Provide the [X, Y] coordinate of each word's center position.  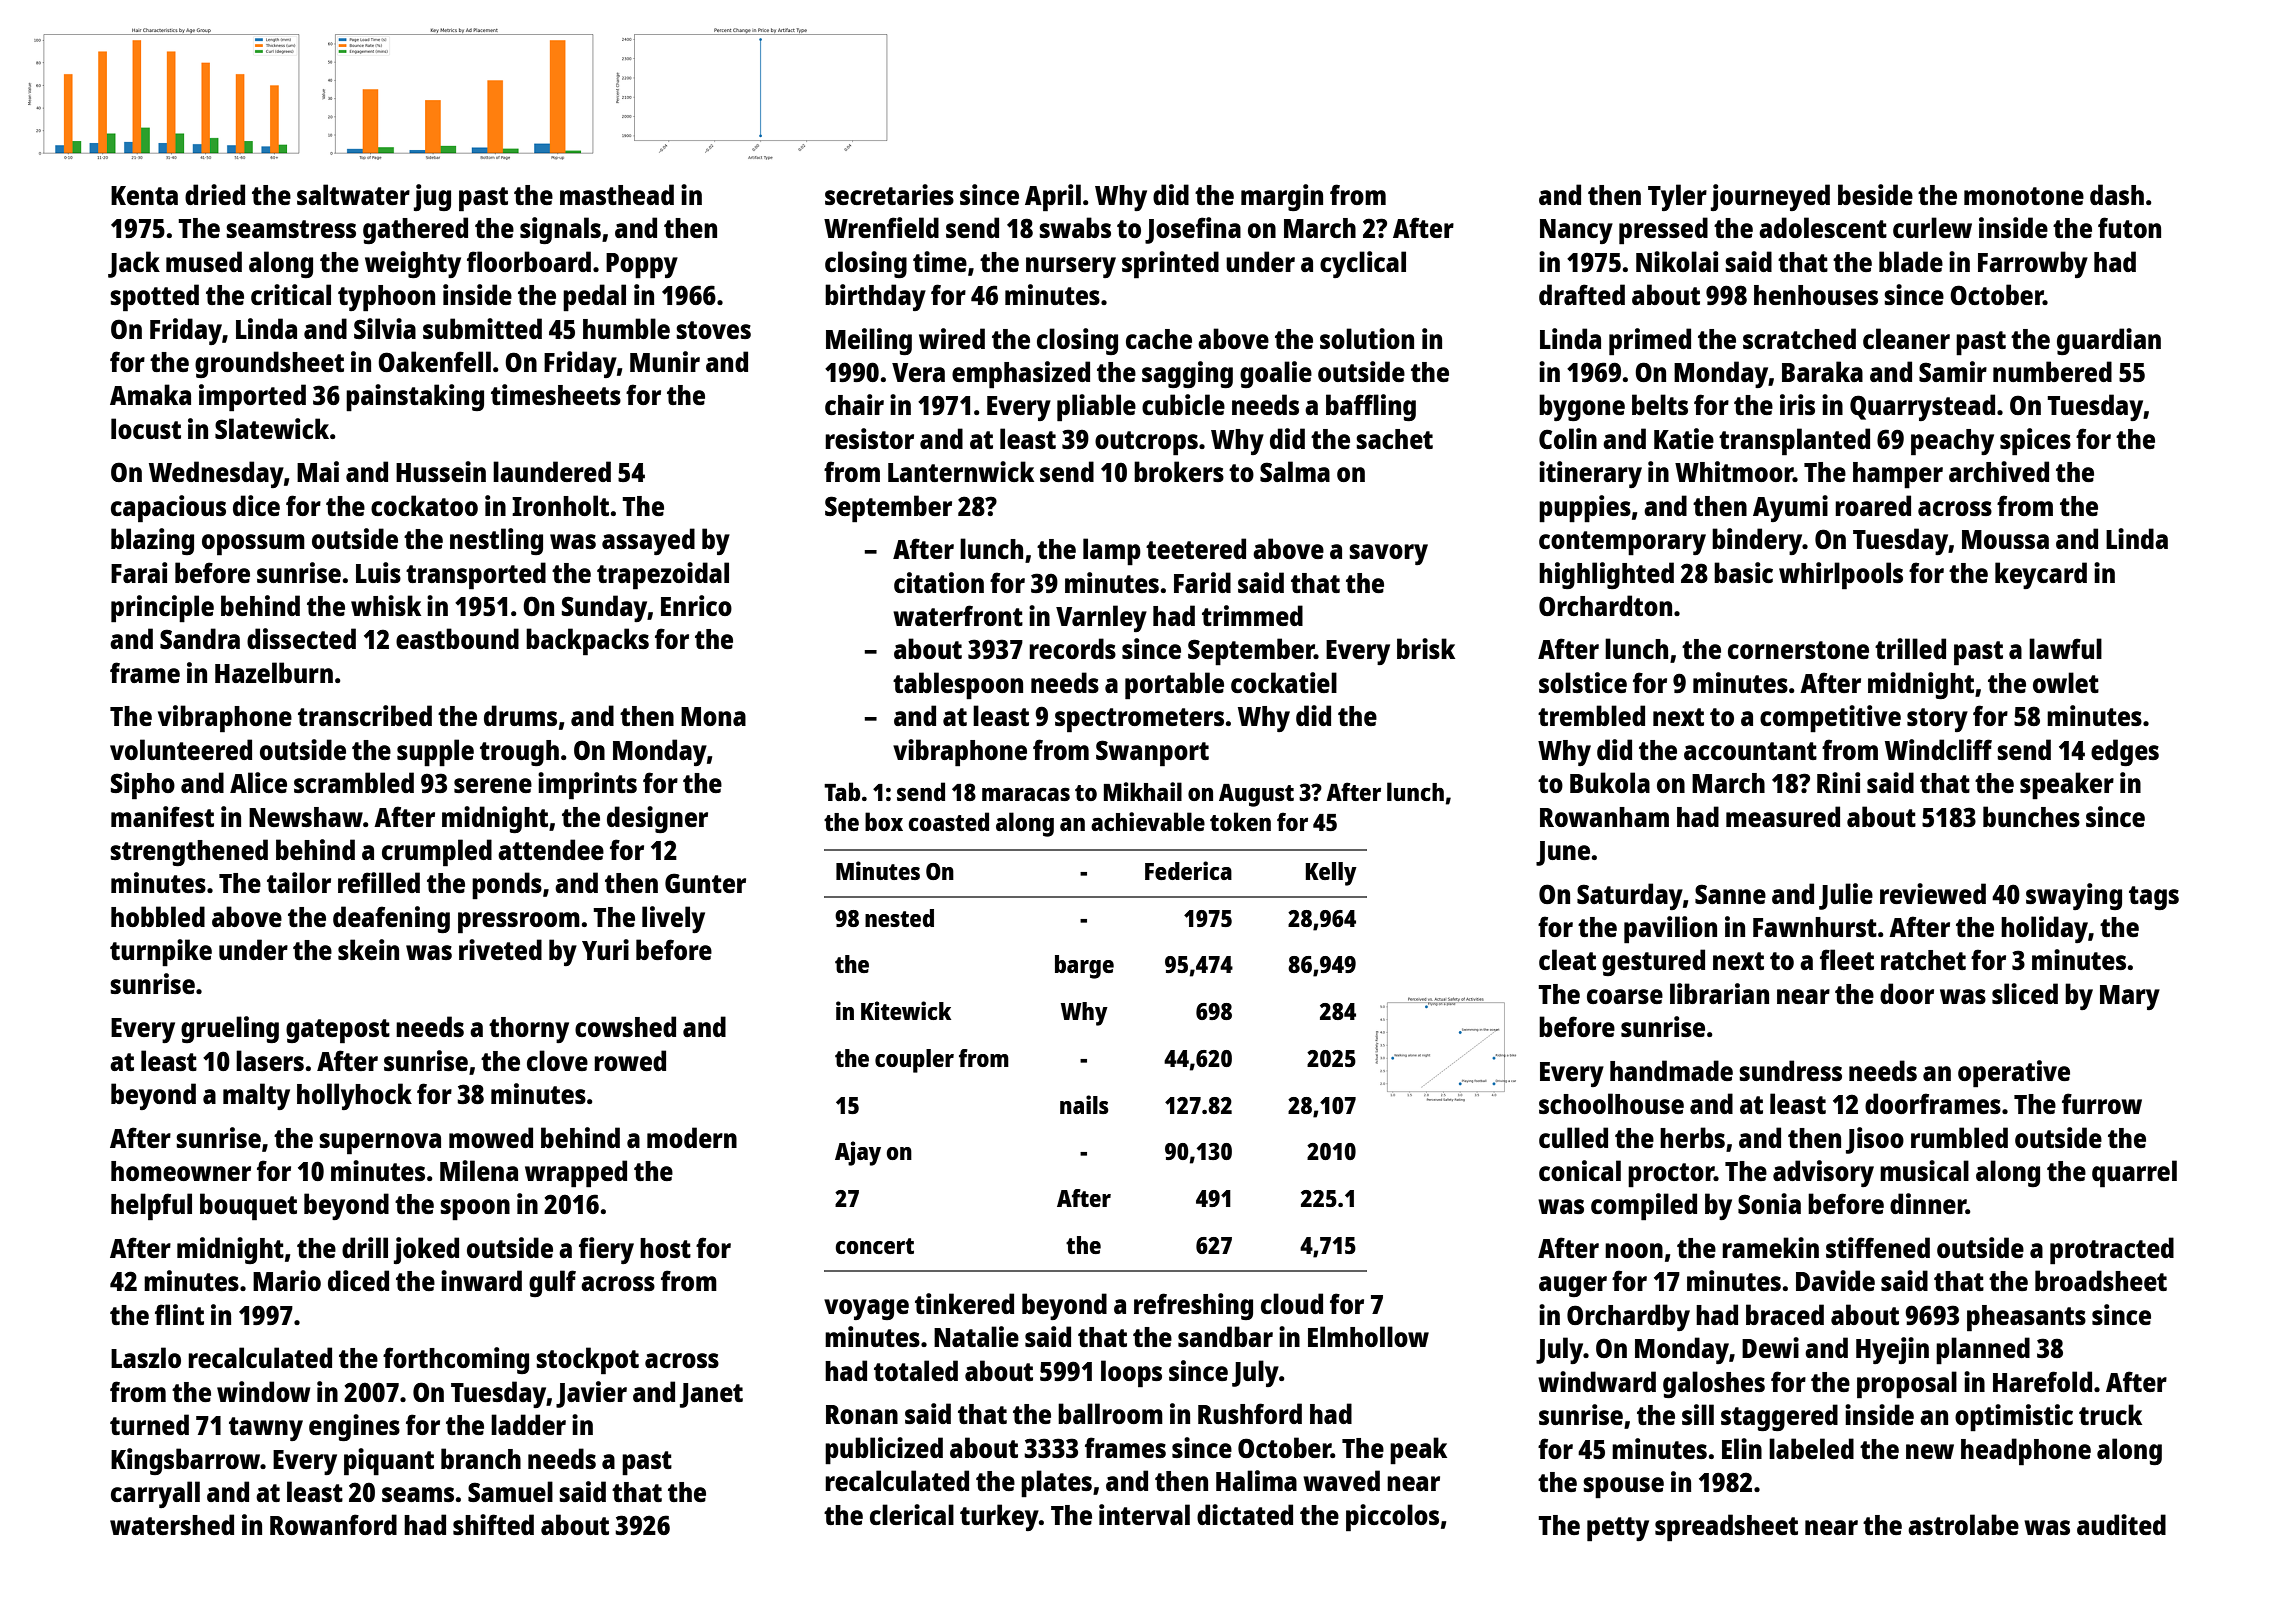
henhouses [1816, 295]
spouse [1623, 1488]
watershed [172, 1524]
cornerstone [1798, 650]
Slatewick [272, 428]
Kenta [144, 195]
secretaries [889, 194]
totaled [916, 1370]
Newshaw [306, 817]
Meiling [869, 341]
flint [179, 1314]
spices [2035, 442]
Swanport [1152, 753]
